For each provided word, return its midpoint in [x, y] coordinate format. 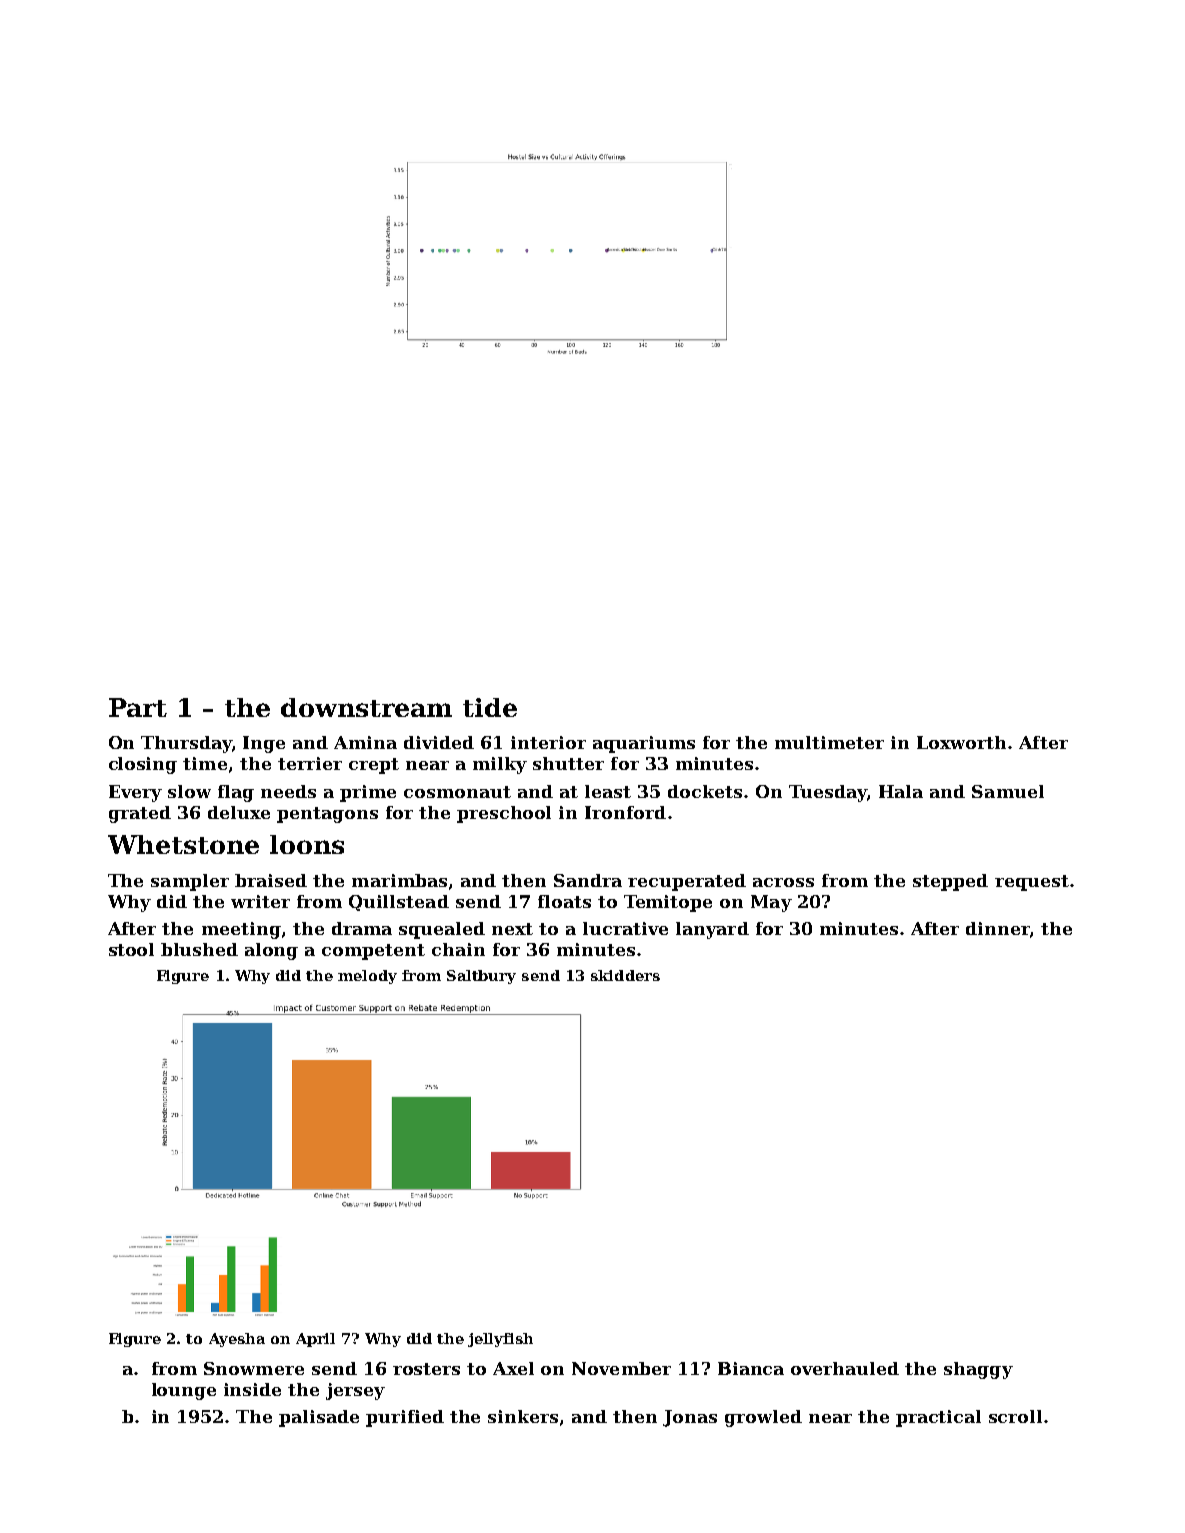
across [783, 882]
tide [490, 707]
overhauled [845, 1368]
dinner [998, 928]
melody [367, 977]
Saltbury [481, 977]
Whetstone [183, 844]
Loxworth [961, 742]
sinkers [523, 1416]
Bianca [751, 1368]
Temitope [668, 903]
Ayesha [237, 1340]
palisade [319, 1418]
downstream [366, 707]
